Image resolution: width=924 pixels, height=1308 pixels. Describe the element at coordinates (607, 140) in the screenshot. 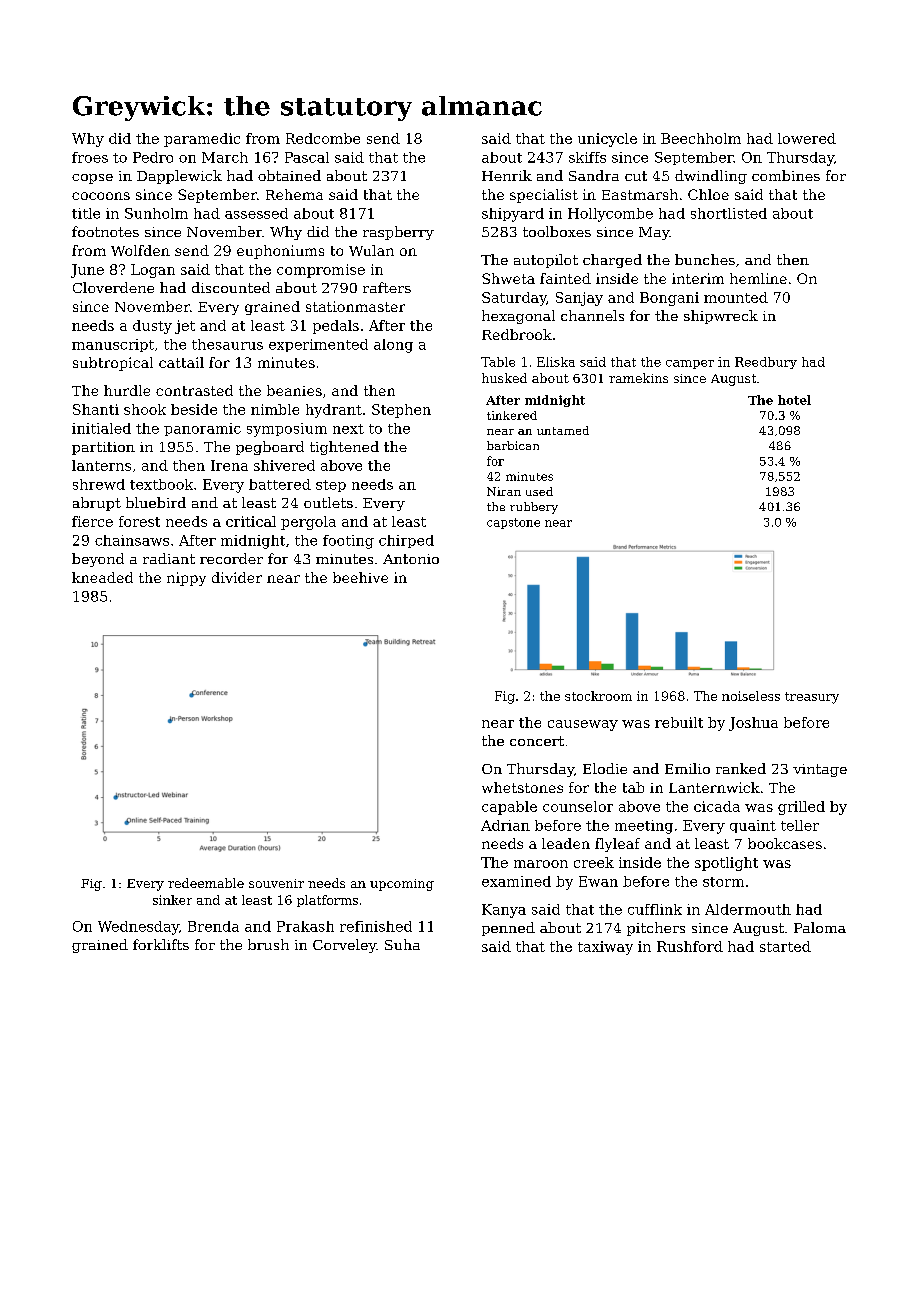

I see `unicycle` at that location.
